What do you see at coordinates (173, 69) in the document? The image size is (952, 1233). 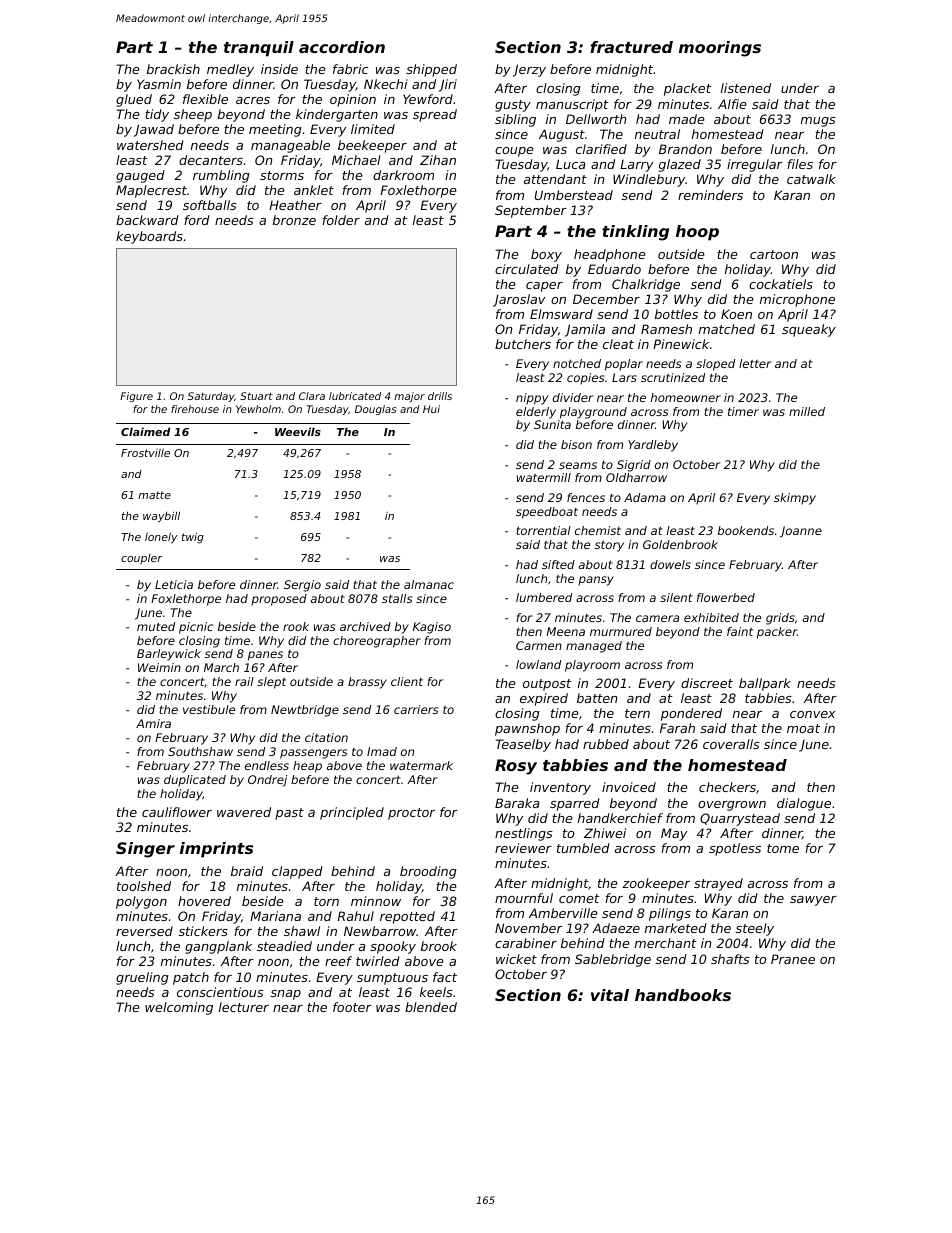 I see `brackish` at bounding box center [173, 69].
